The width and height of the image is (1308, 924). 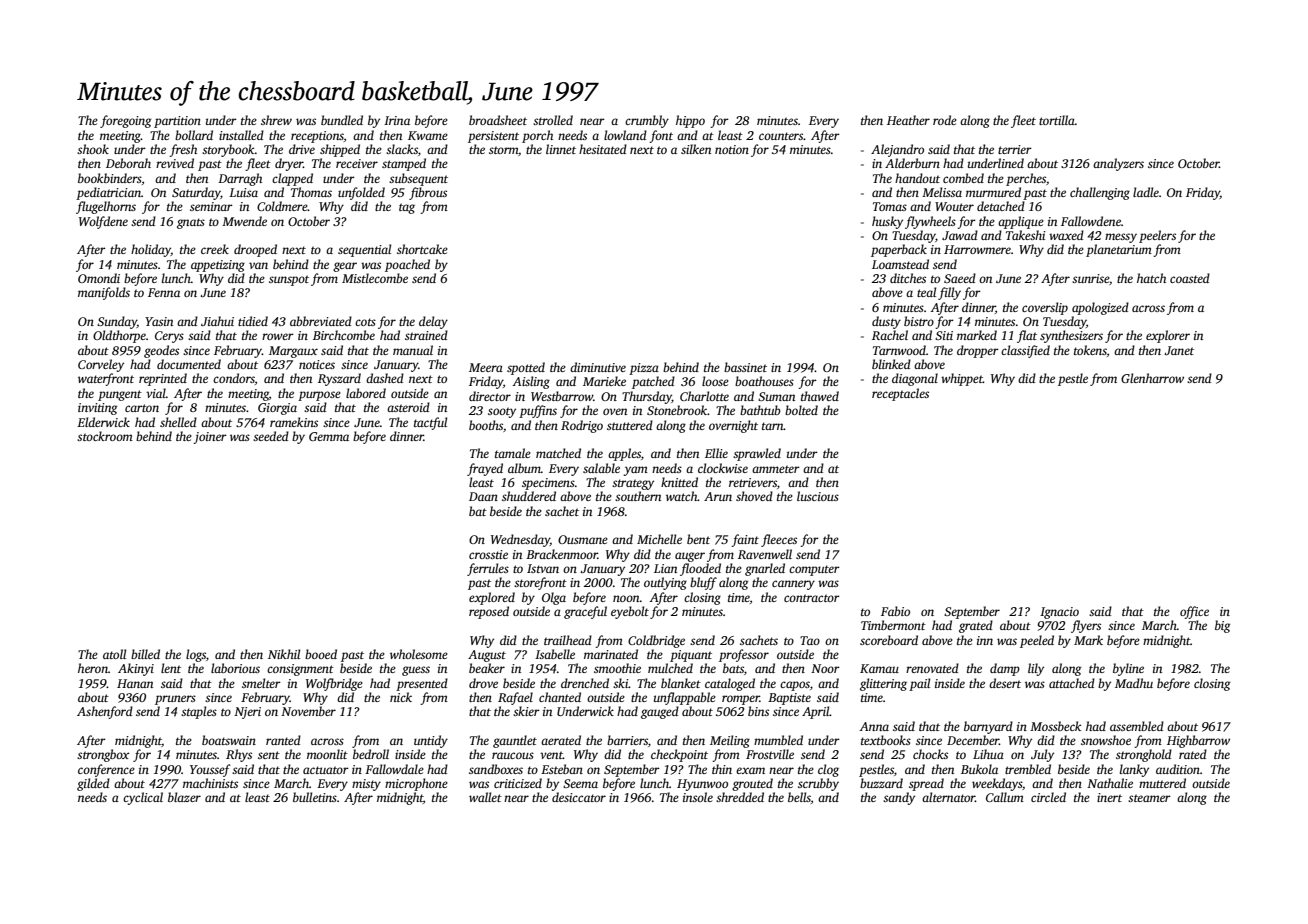 I want to click on crosstie, so click(x=488, y=554).
